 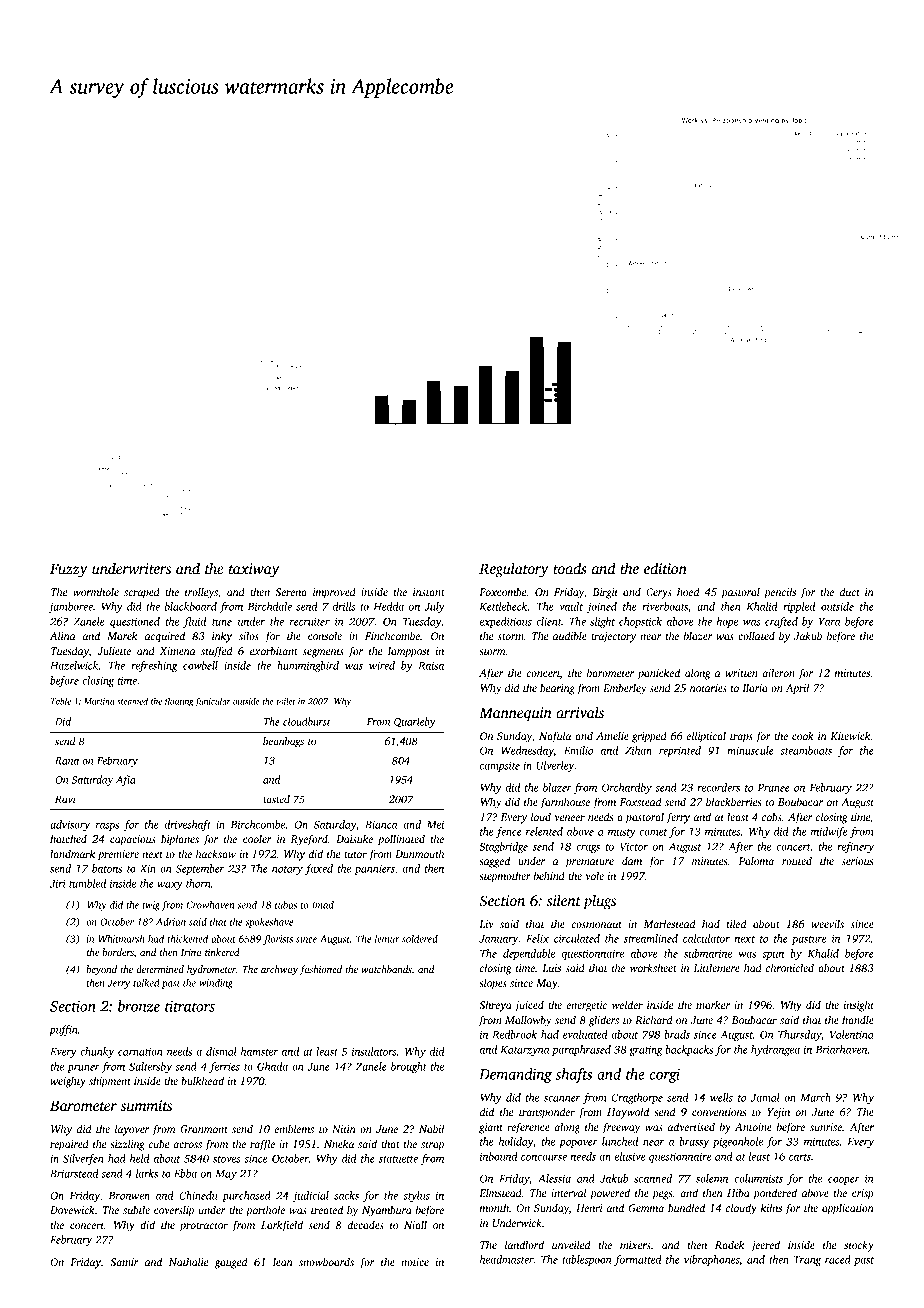 What do you see at coordinates (213, 702) in the page?
I see `funicular` at bounding box center [213, 702].
